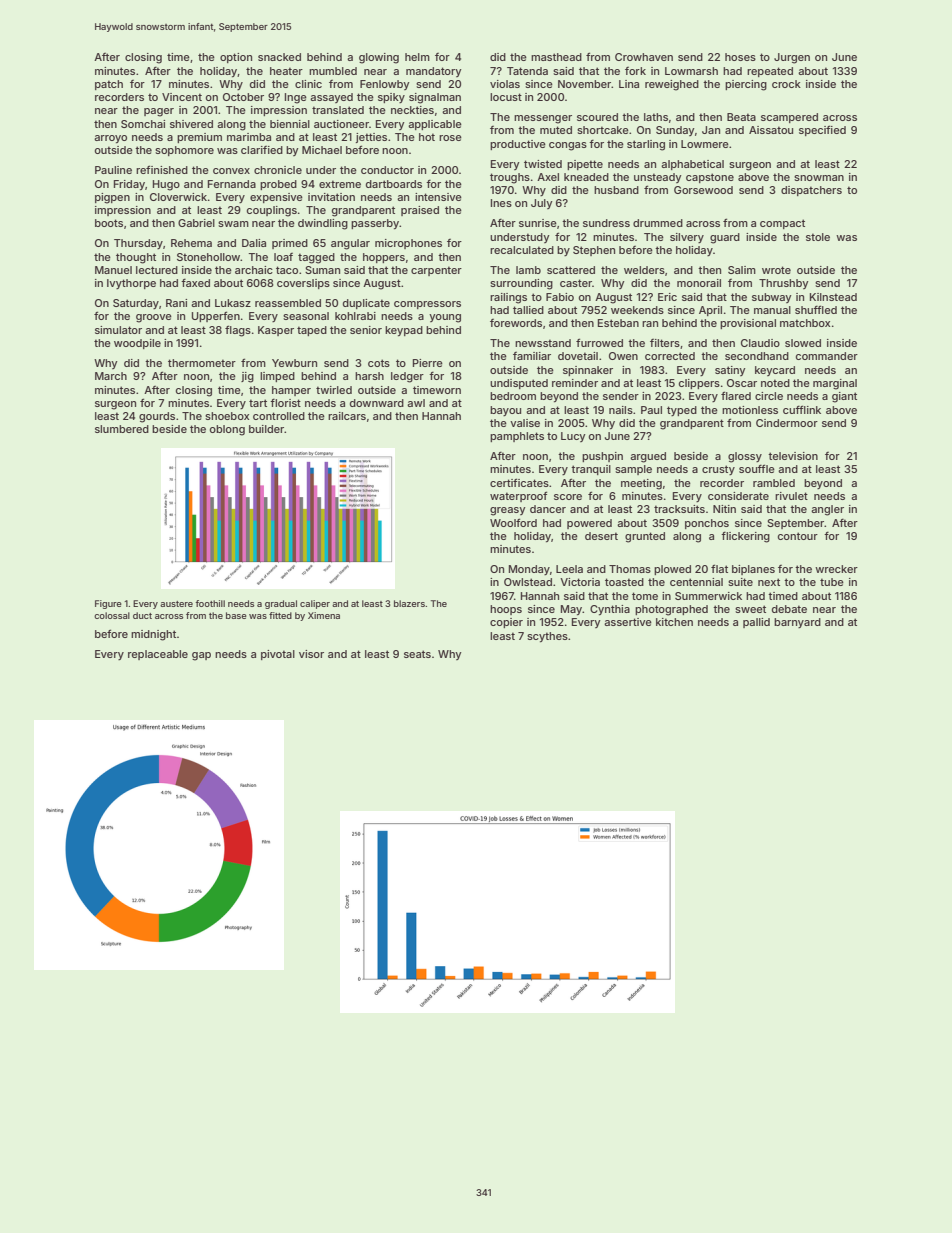 The width and height of the image is (952, 1233). What do you see at coordinates (238, 331) in the image?
I see `flags` at bounding box center [238, 331].
